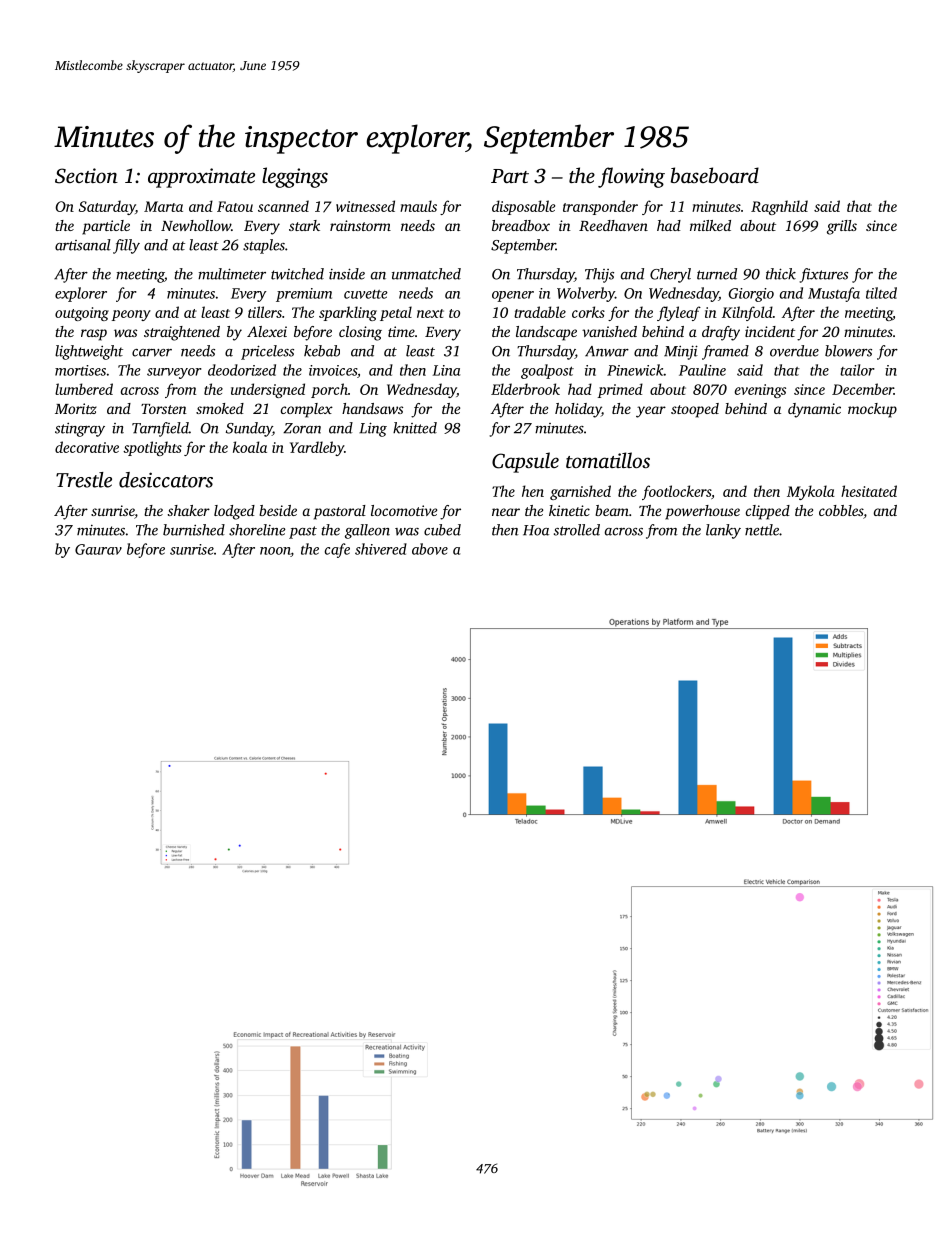 This page has height=1233, width=952. Describe the element at coordinates (814, 410) in the page. I see `dynamic` at that location.
